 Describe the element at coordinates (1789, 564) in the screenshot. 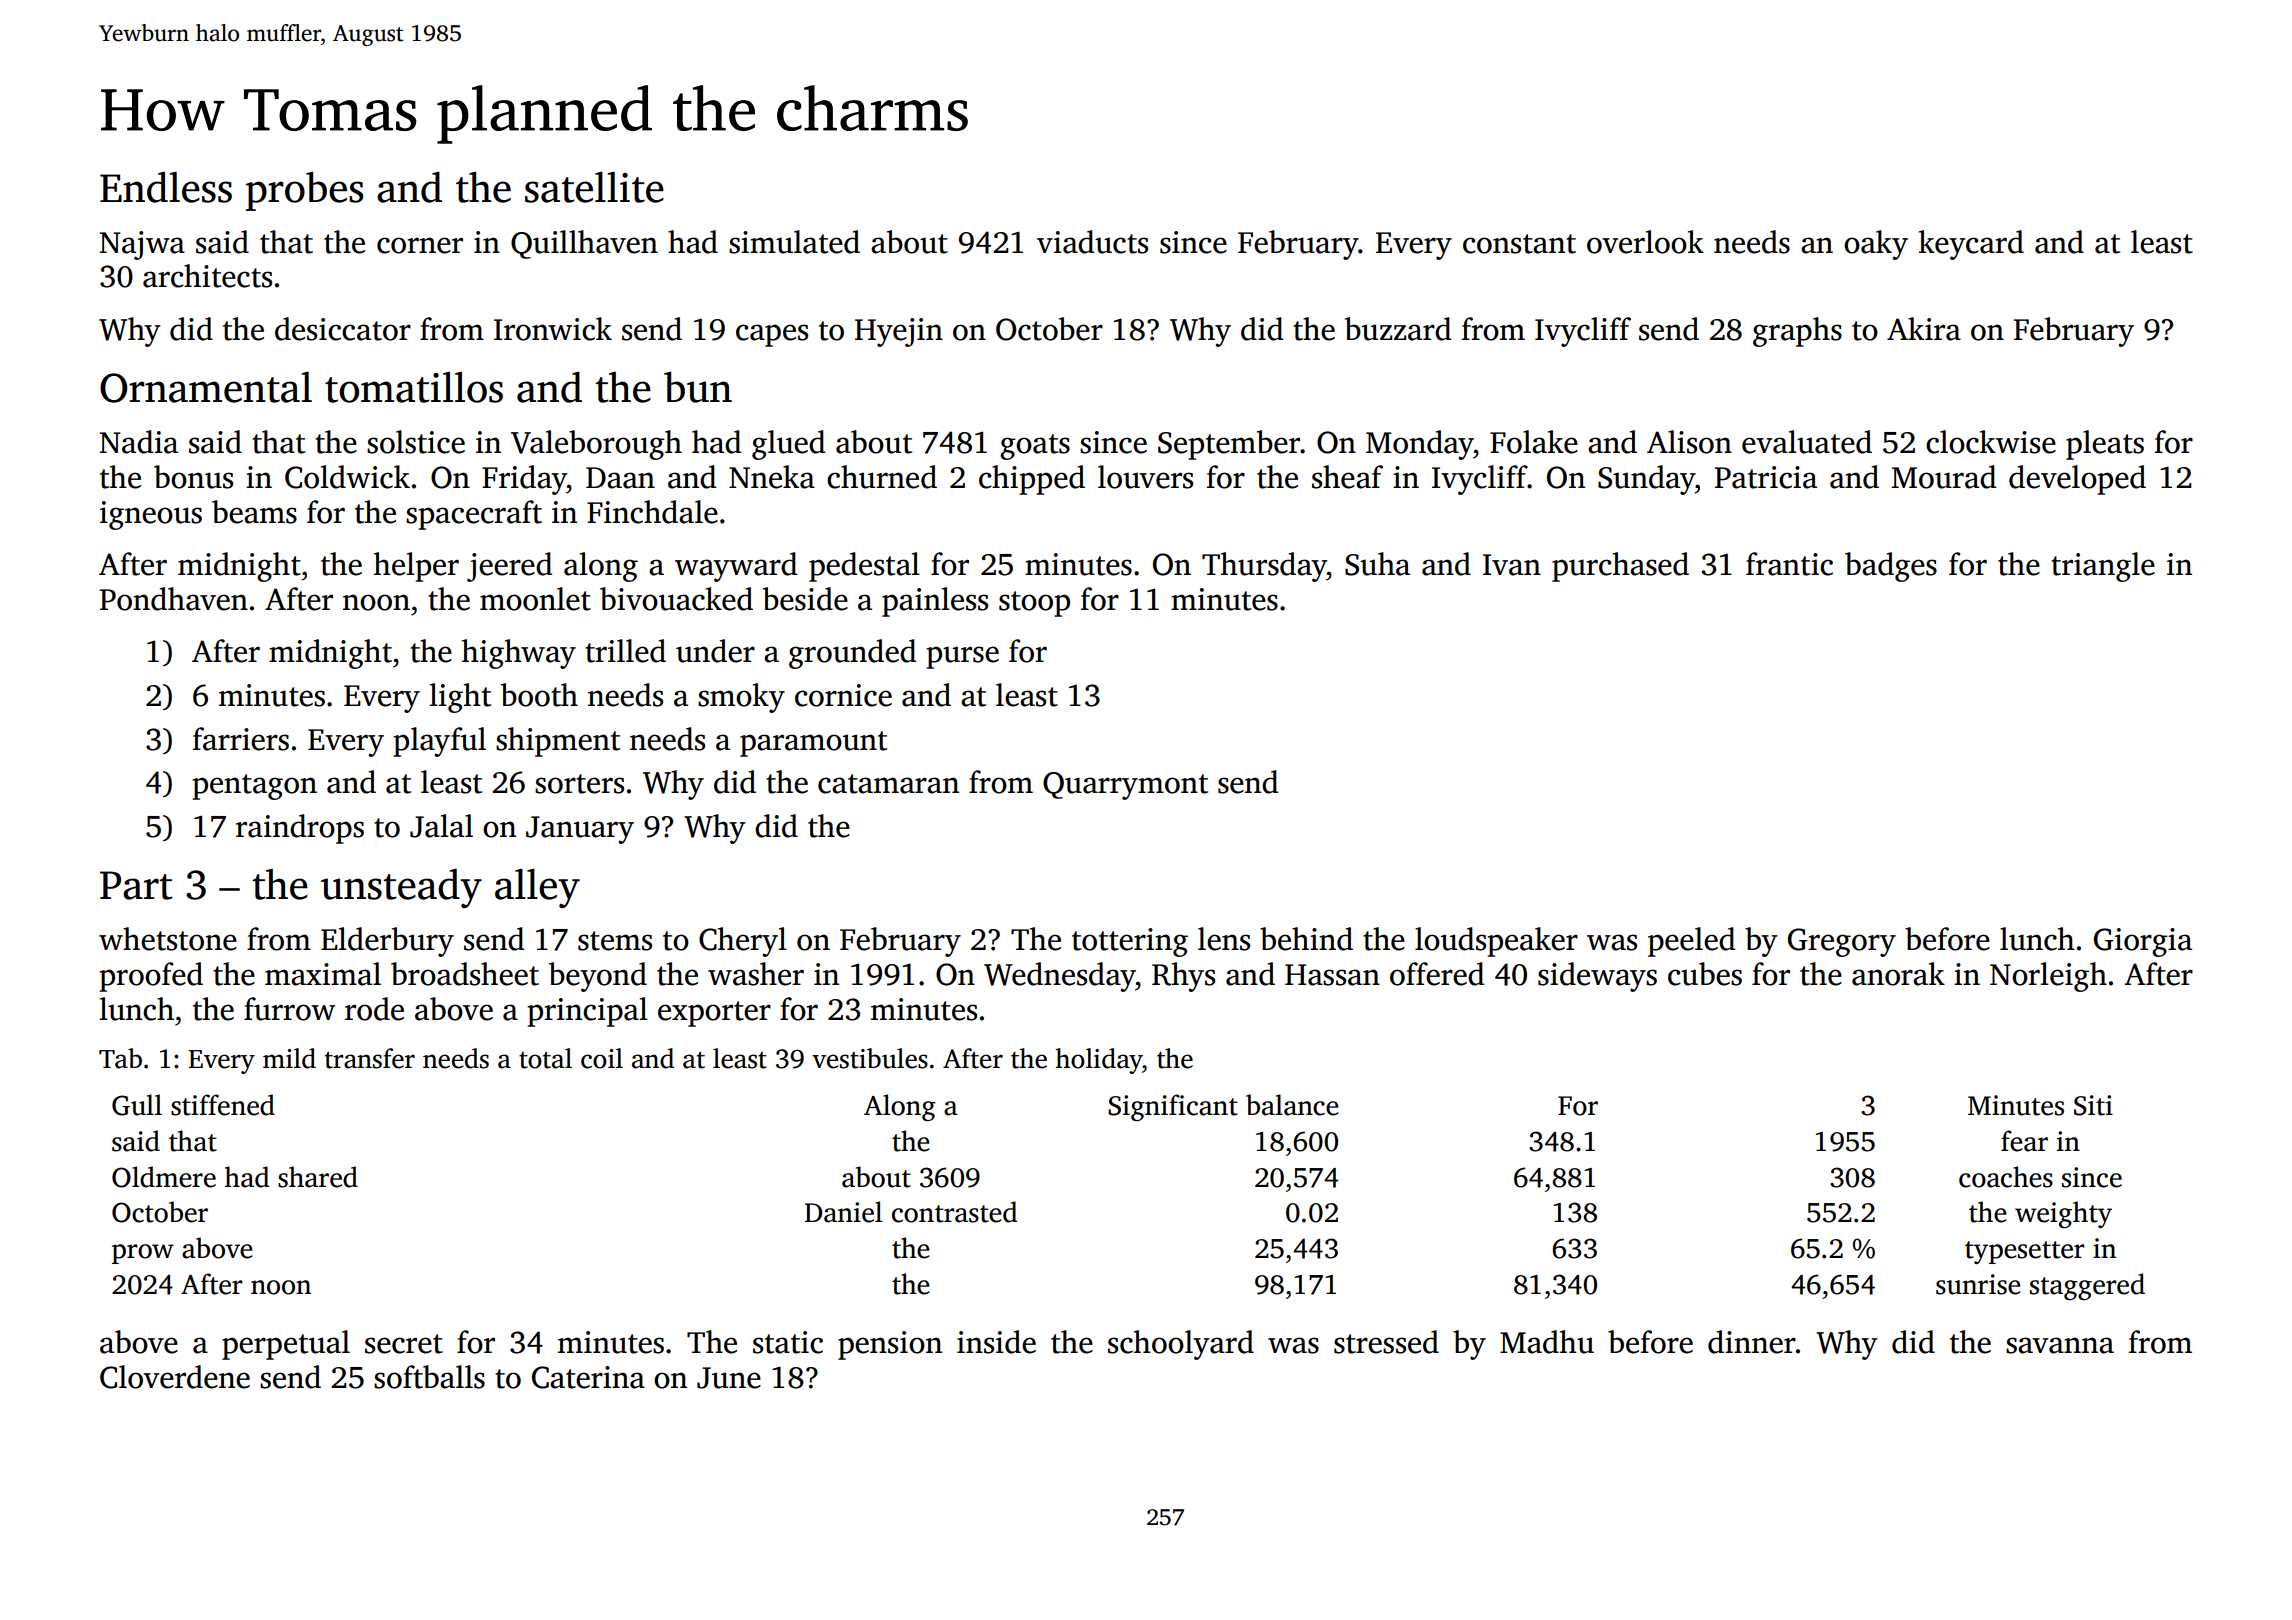

I see `frantic` at that location.
